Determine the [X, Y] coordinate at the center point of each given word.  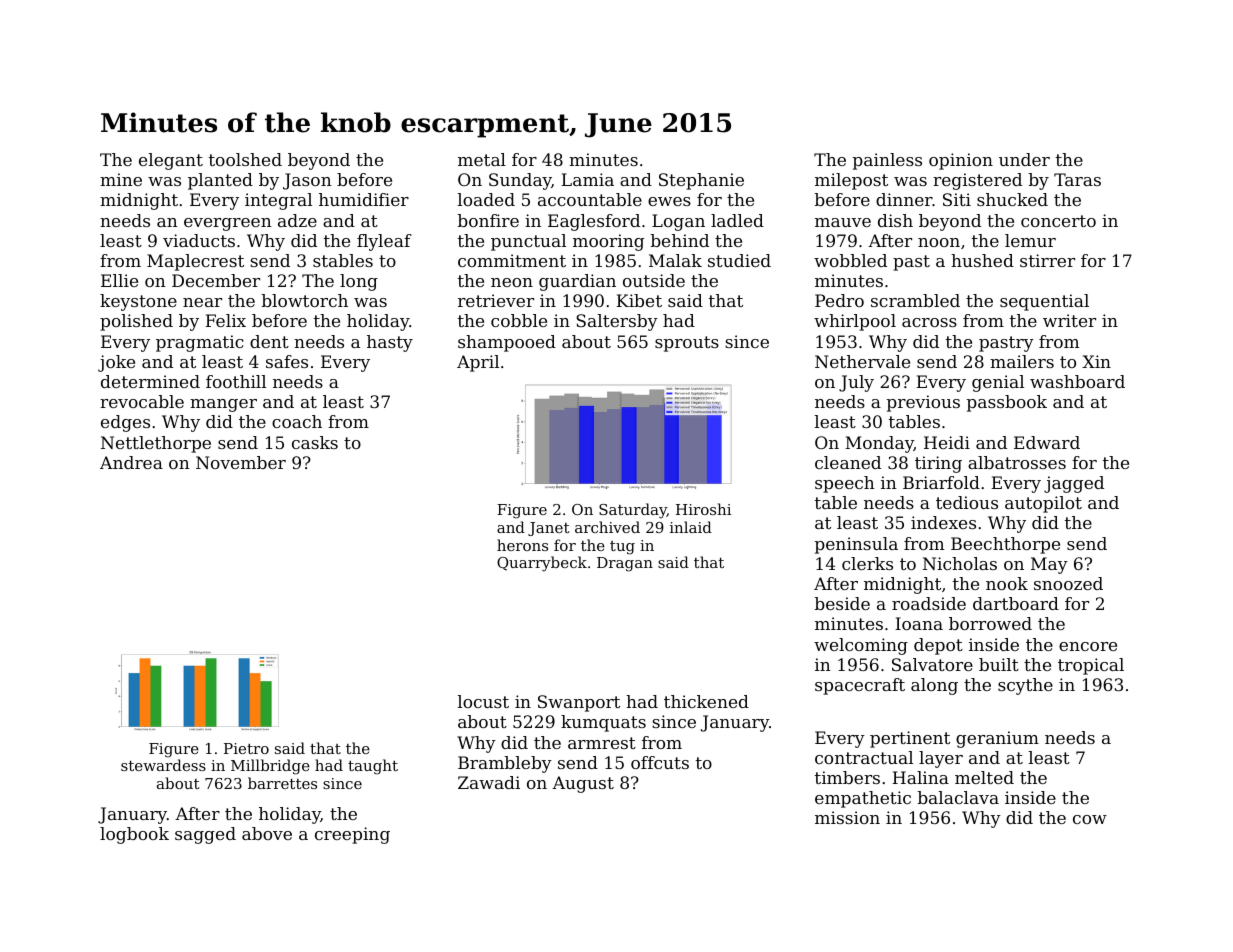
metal [482, 159]
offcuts [660, 762]
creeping [352, 835]
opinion [961, 161]
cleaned [848, 462]
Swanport [579, 703]
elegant [171, 161]
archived [607, 527]
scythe [1025, 686]
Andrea [131, 462]
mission [847, 817]
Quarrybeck [542, 564]
